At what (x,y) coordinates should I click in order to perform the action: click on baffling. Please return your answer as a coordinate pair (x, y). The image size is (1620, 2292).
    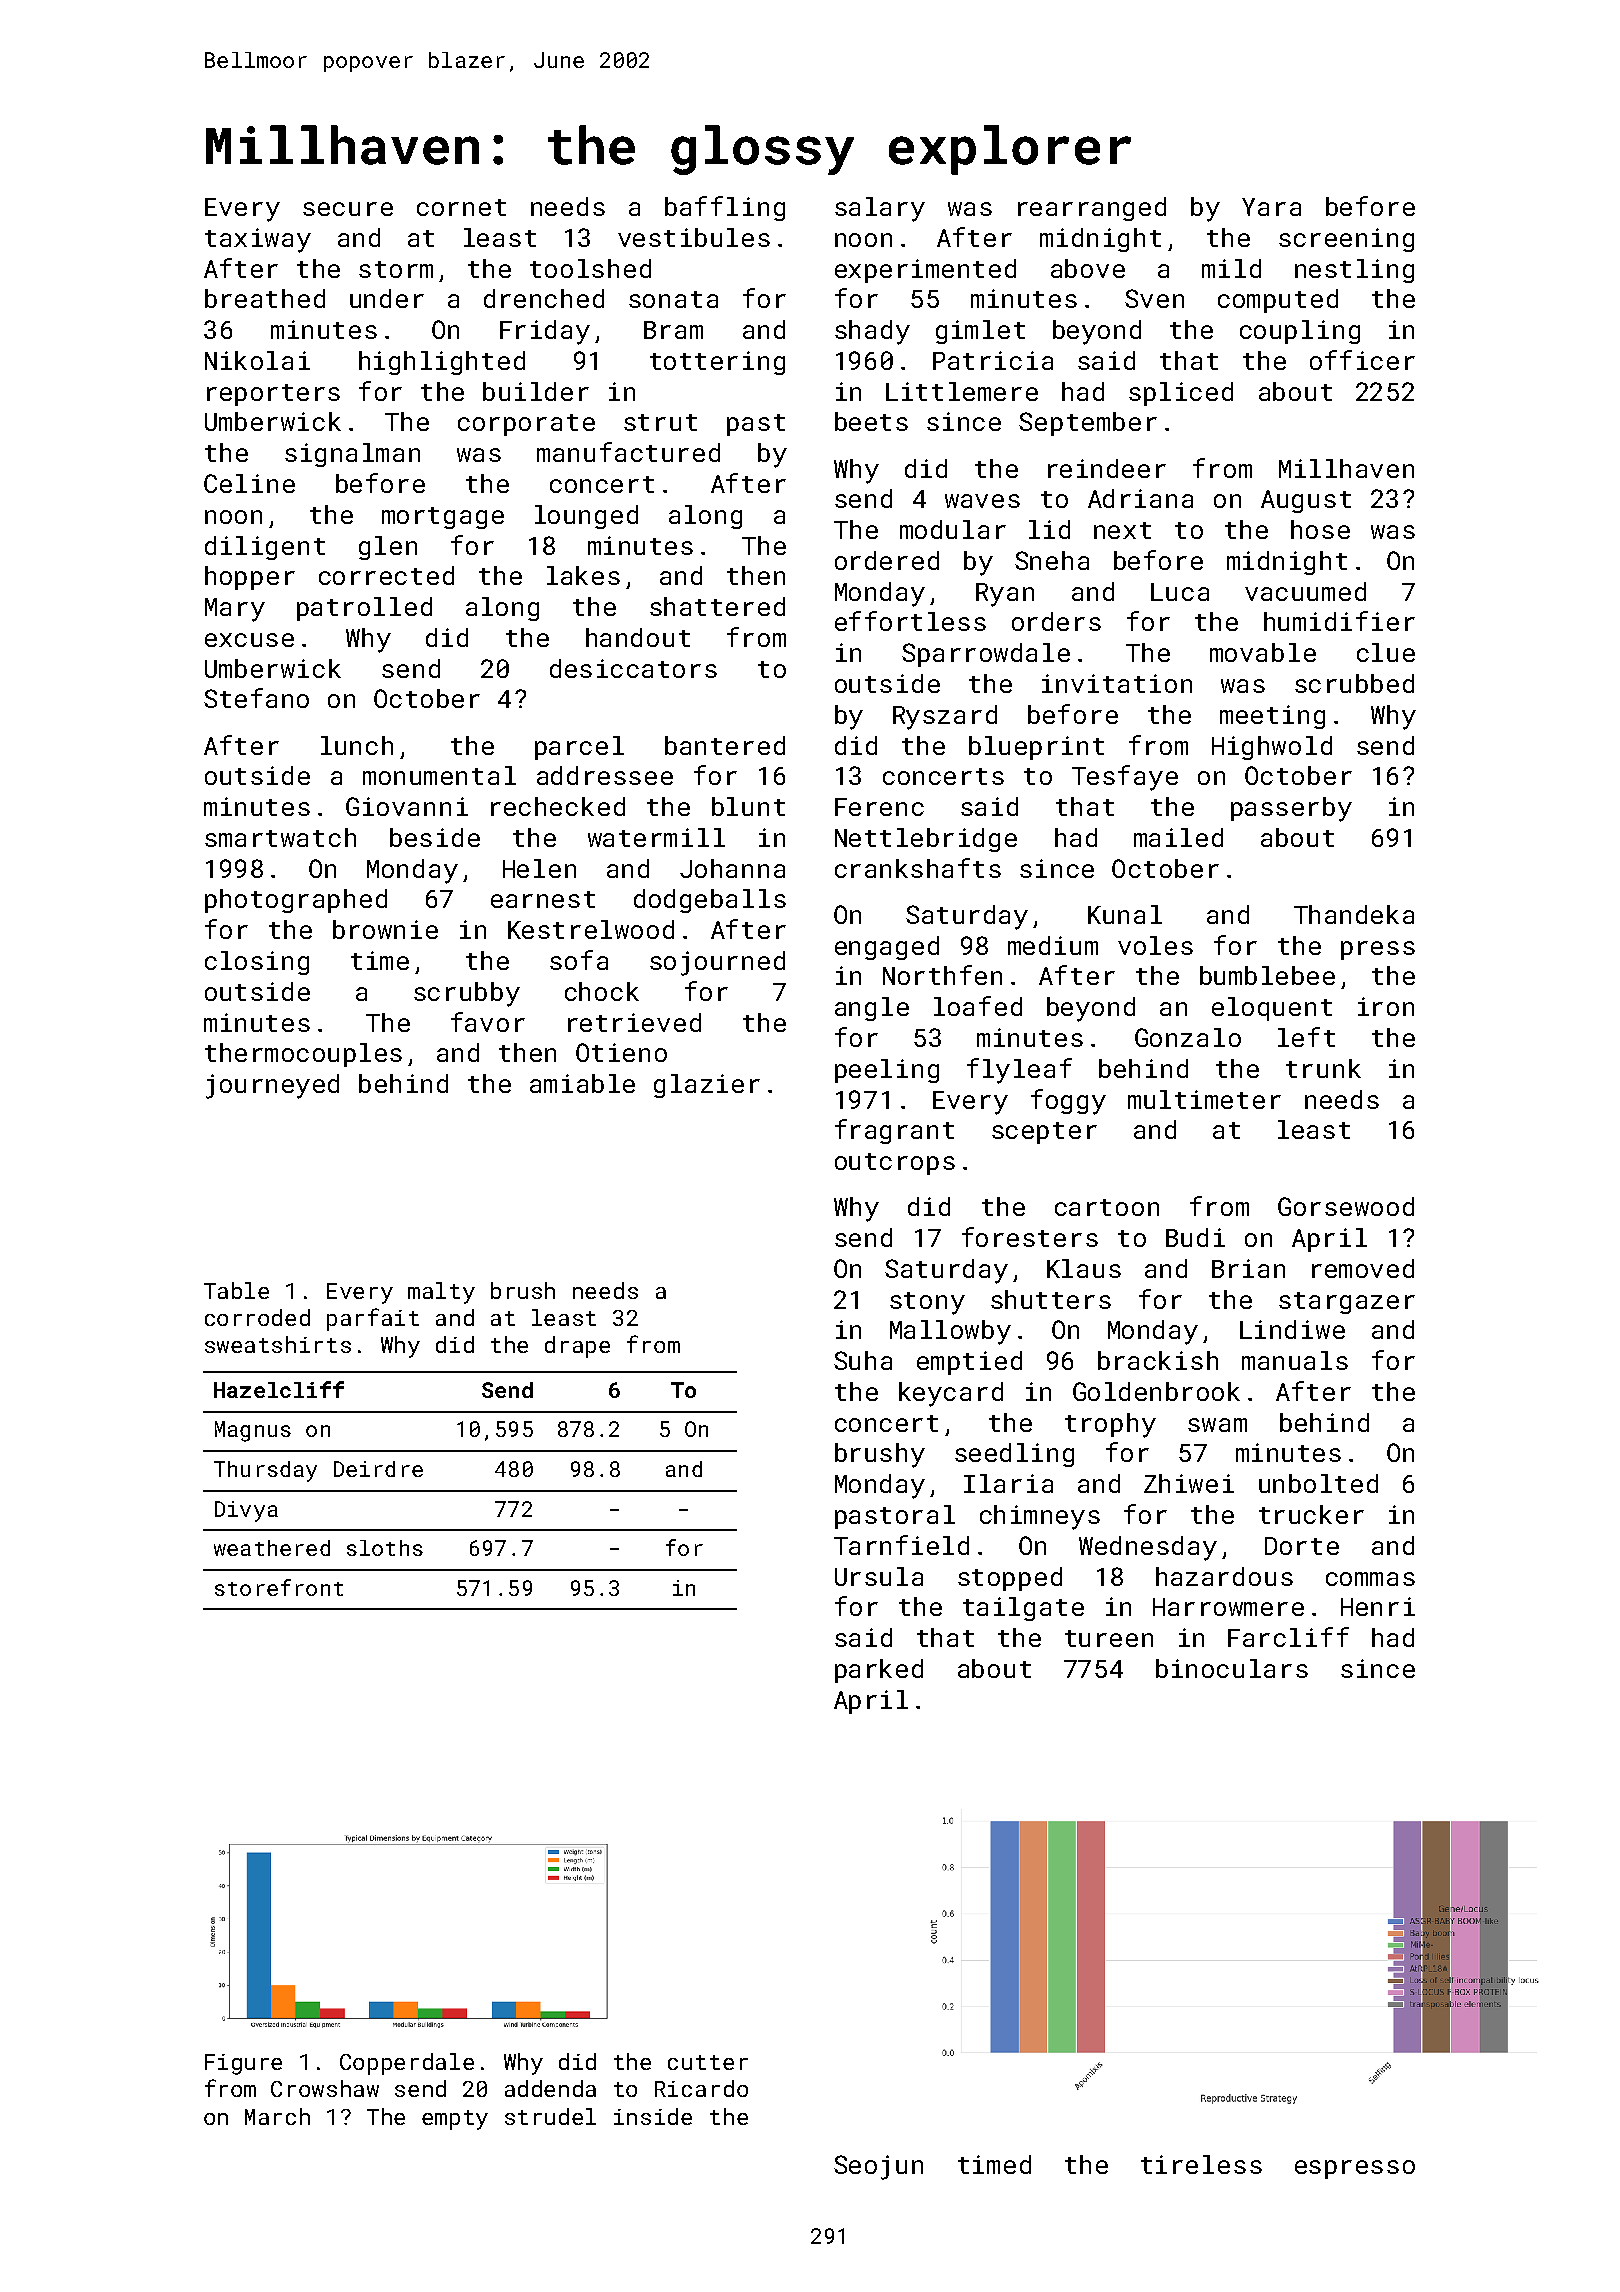
    Looking at the image, I should click on (725, 208).
